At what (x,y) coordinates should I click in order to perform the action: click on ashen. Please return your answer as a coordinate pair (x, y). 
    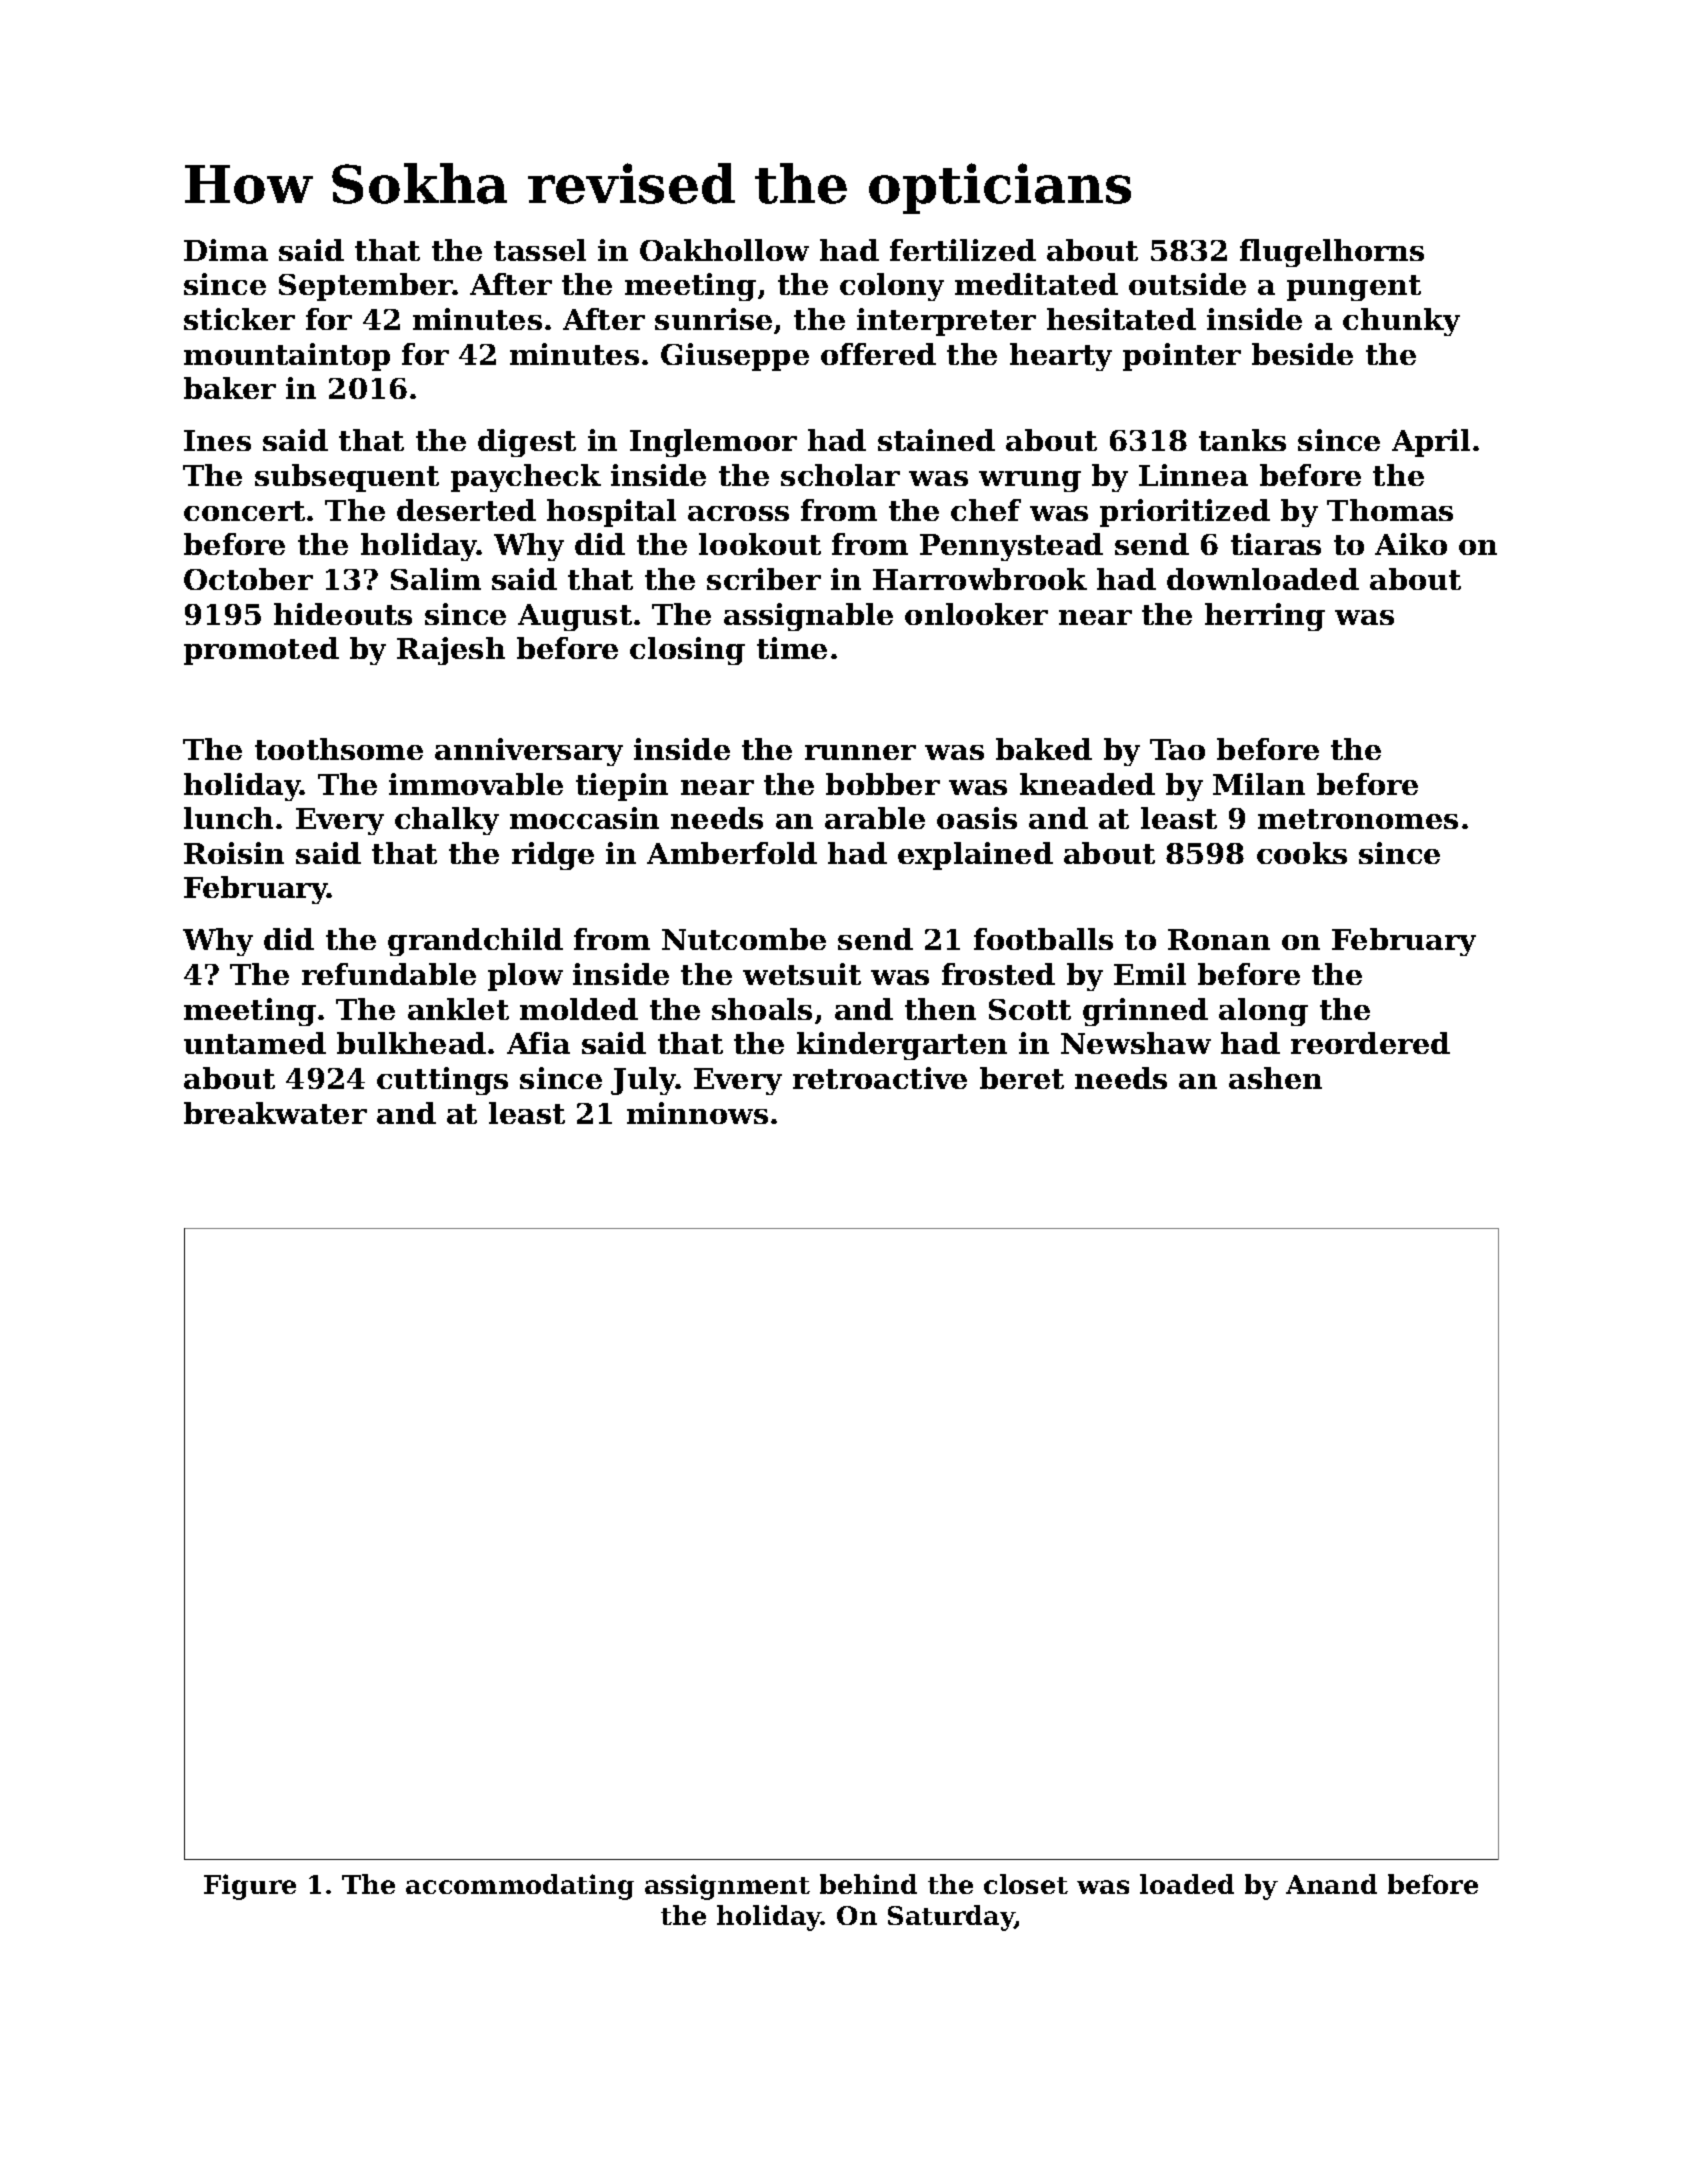
    Looking at the image, I should click on (1275, 1078).
